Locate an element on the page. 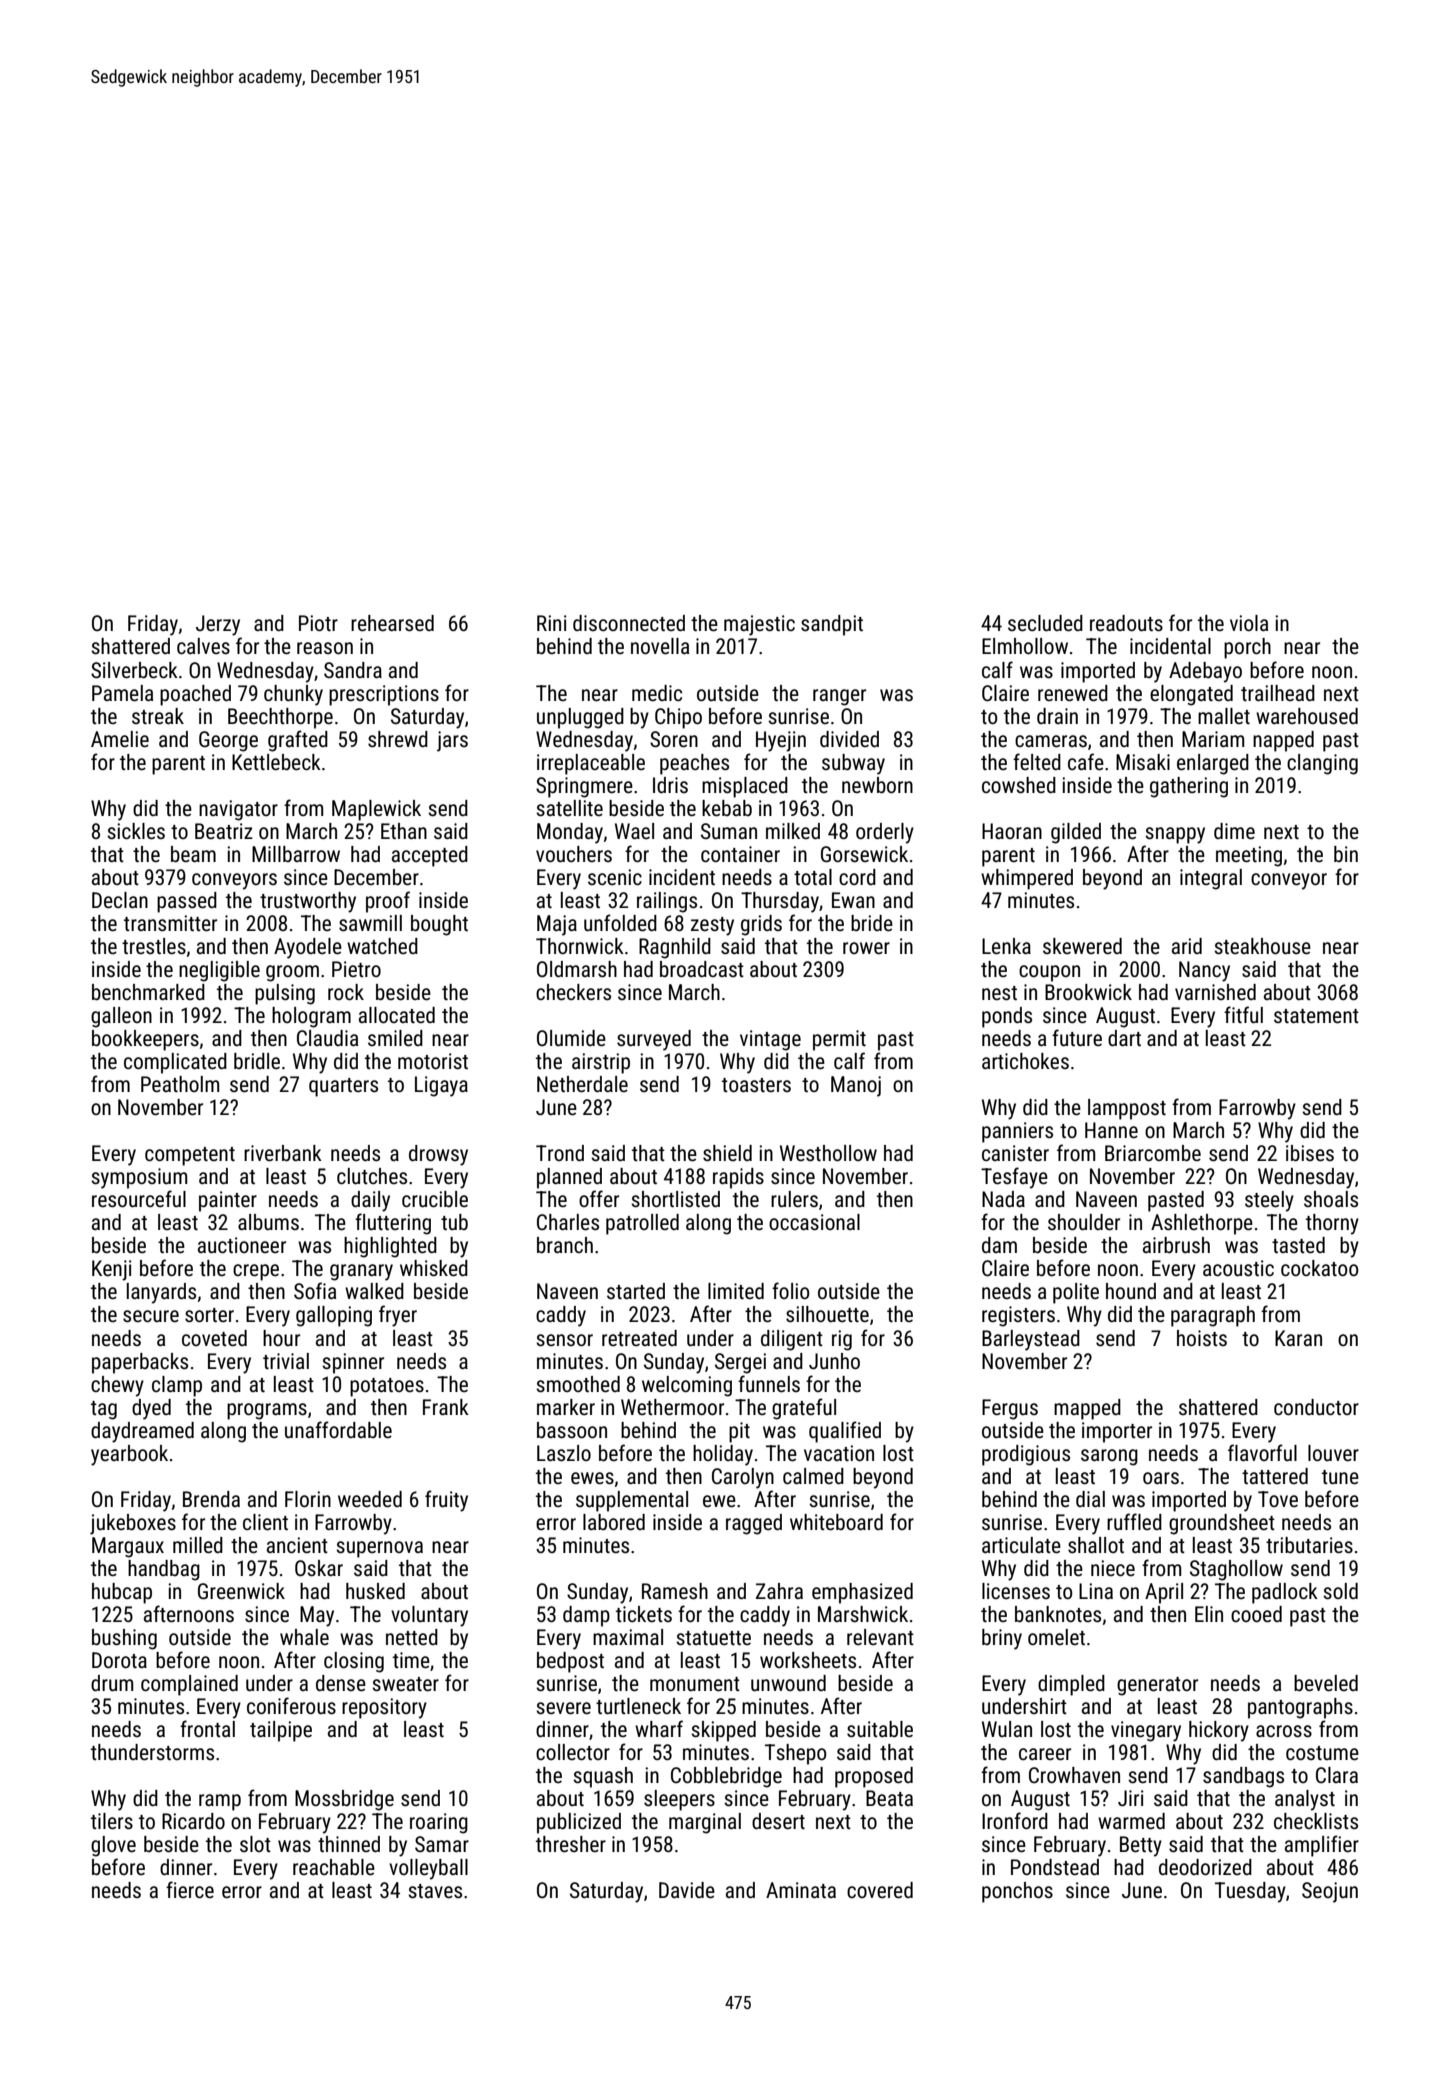  Sofia is located at coordinates (315, 1290).
